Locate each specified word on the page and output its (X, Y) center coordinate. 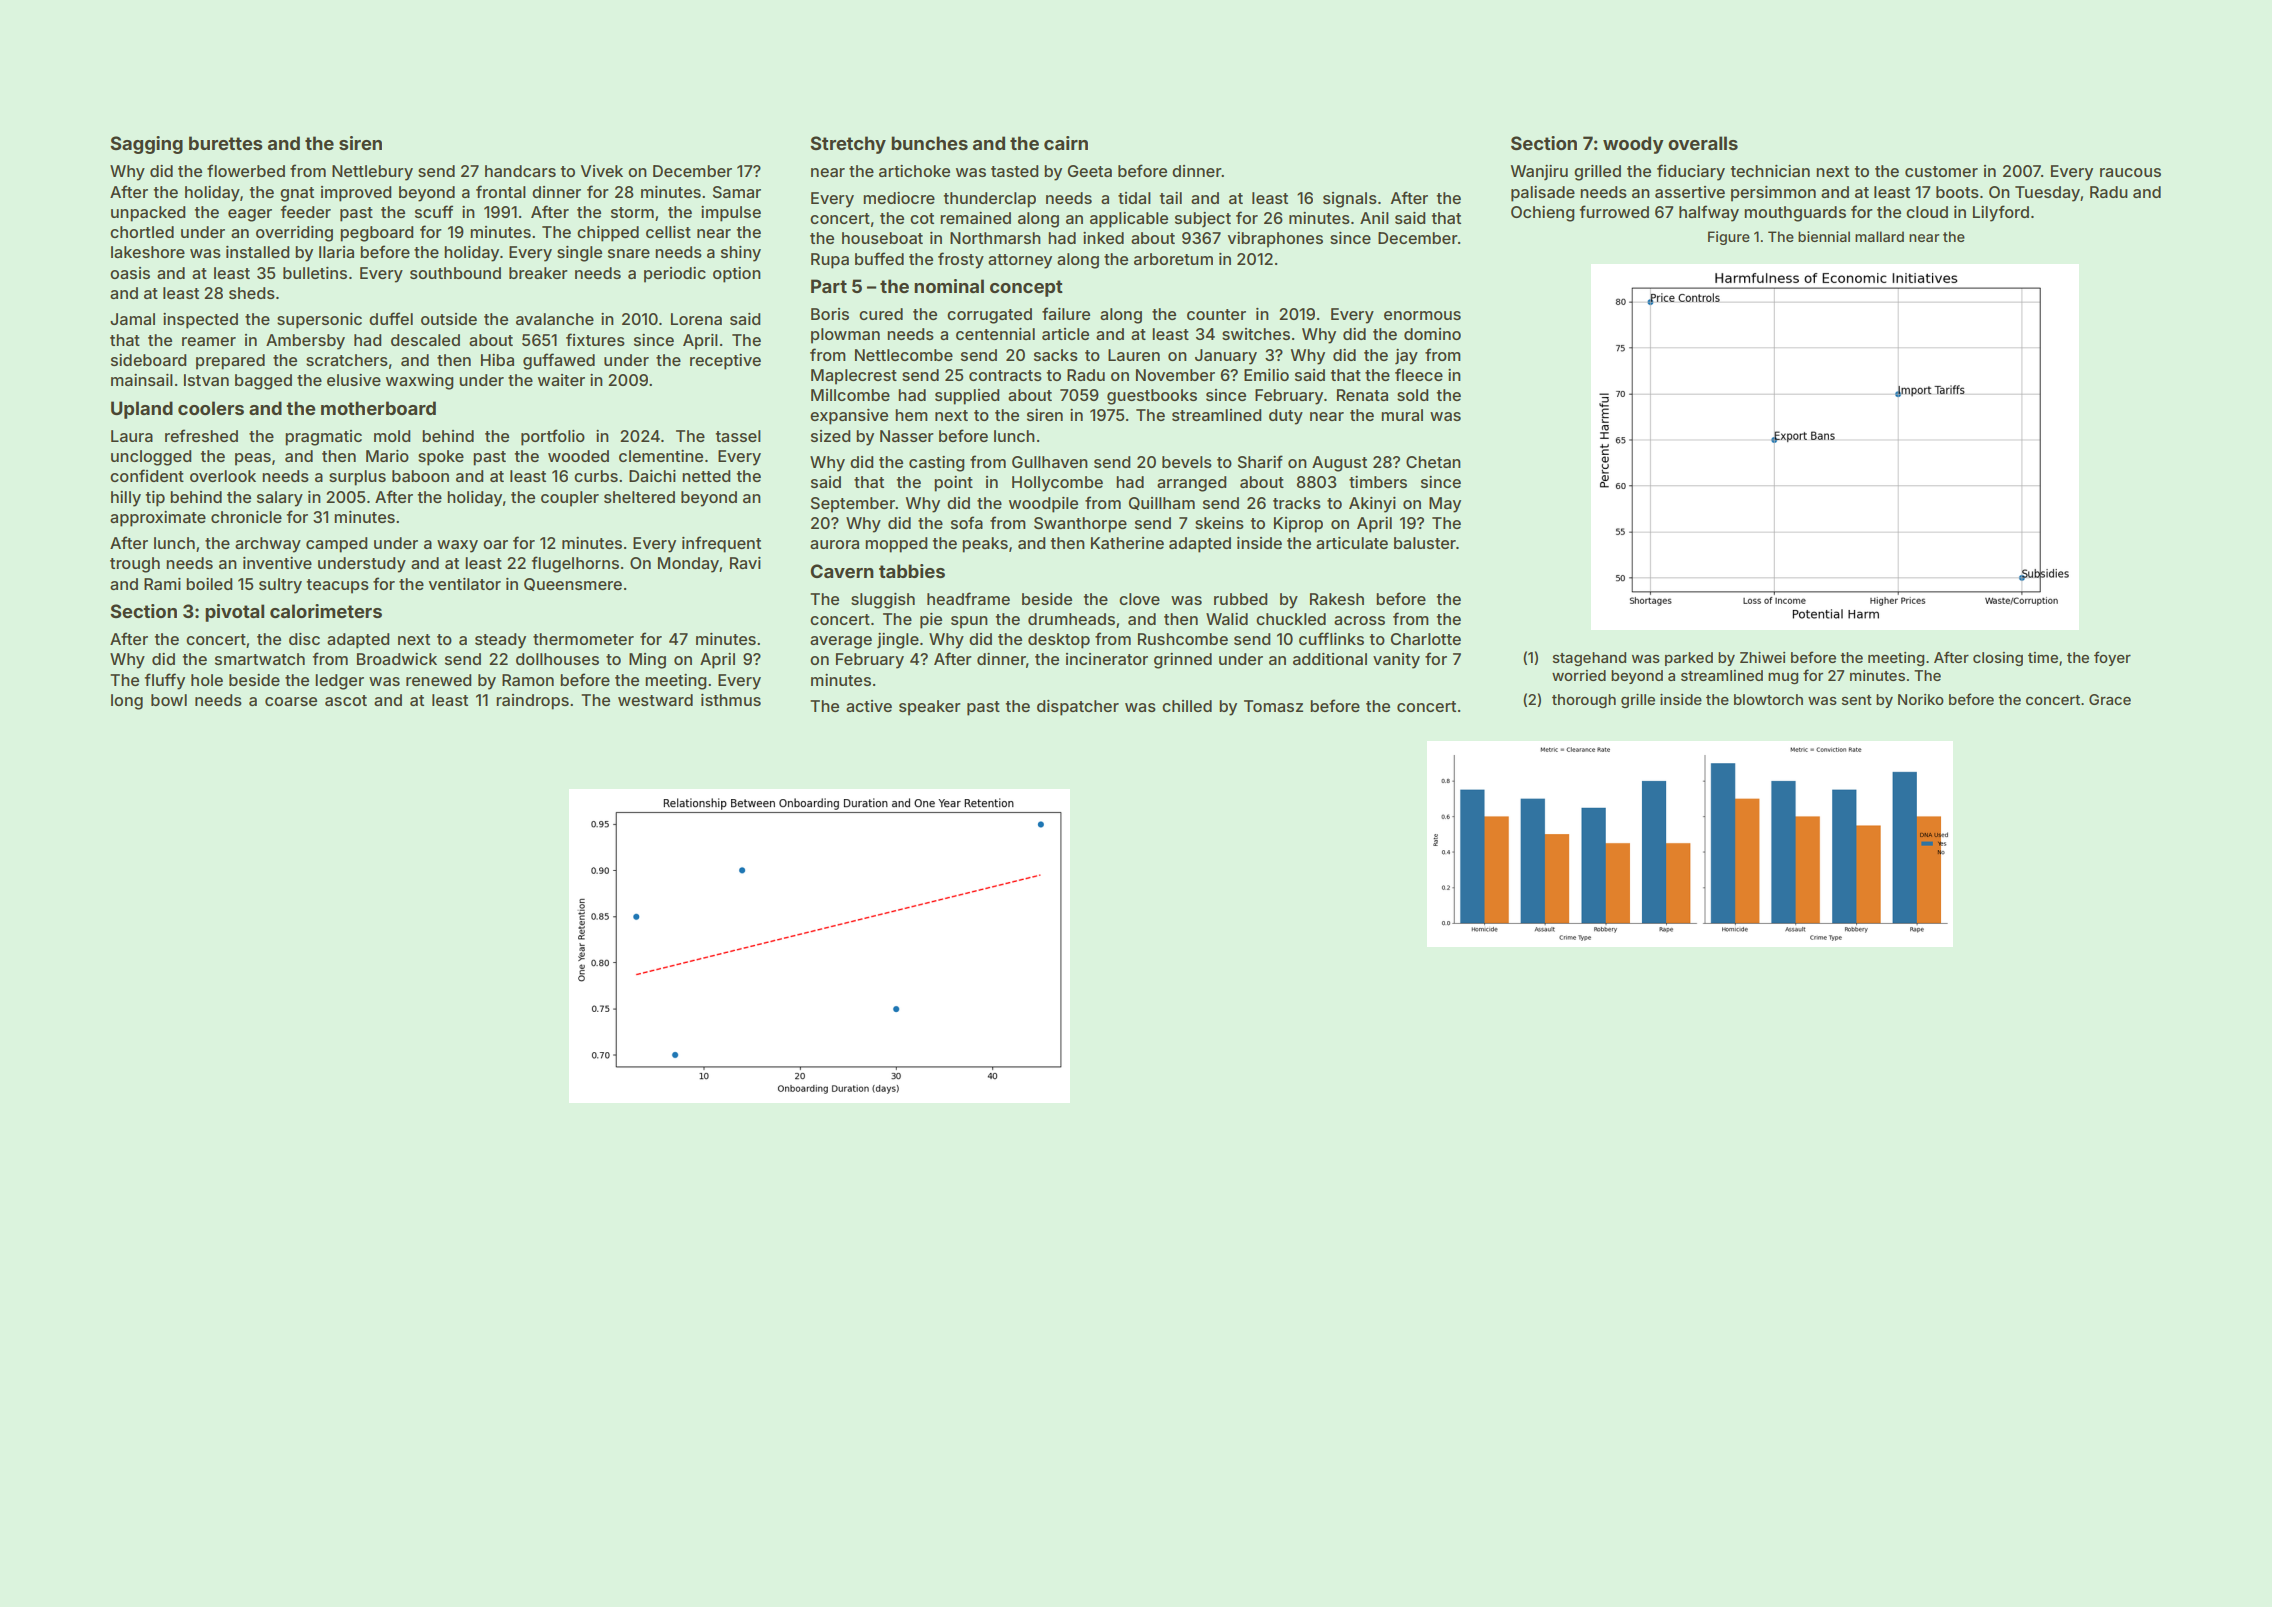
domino (1432, 334)
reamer (209, 341)
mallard (1879, 236)
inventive (277, 563)
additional (1330, 659)
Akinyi (1372, 505)
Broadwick (397, 659)
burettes (226, 143)
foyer (2112, 658)
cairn (1066, 143)
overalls (1703, 143)
